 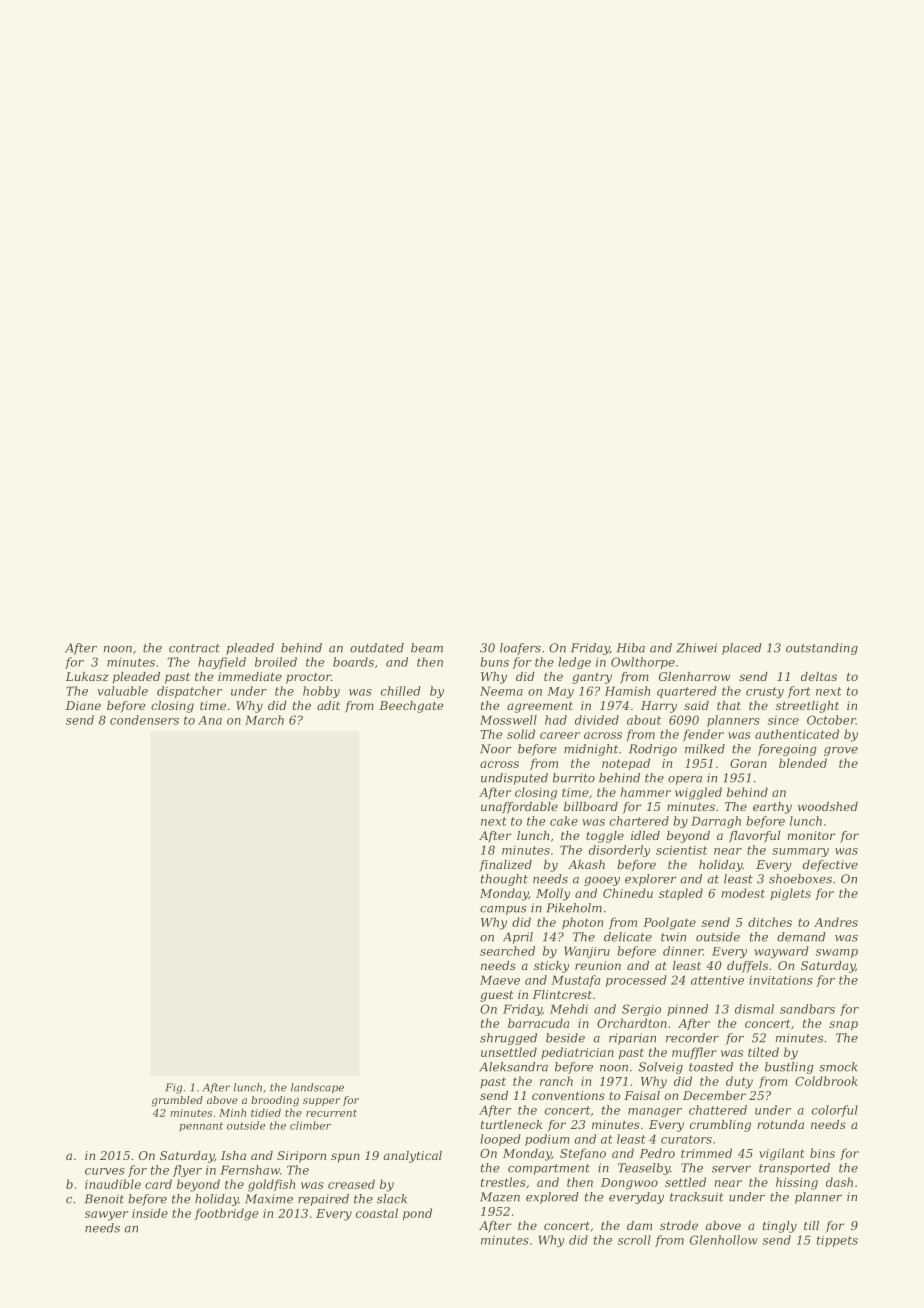 What do you see at coordinates (194, 648) in the screenshot?
I see `contract` at bounding box center [194, 648].
